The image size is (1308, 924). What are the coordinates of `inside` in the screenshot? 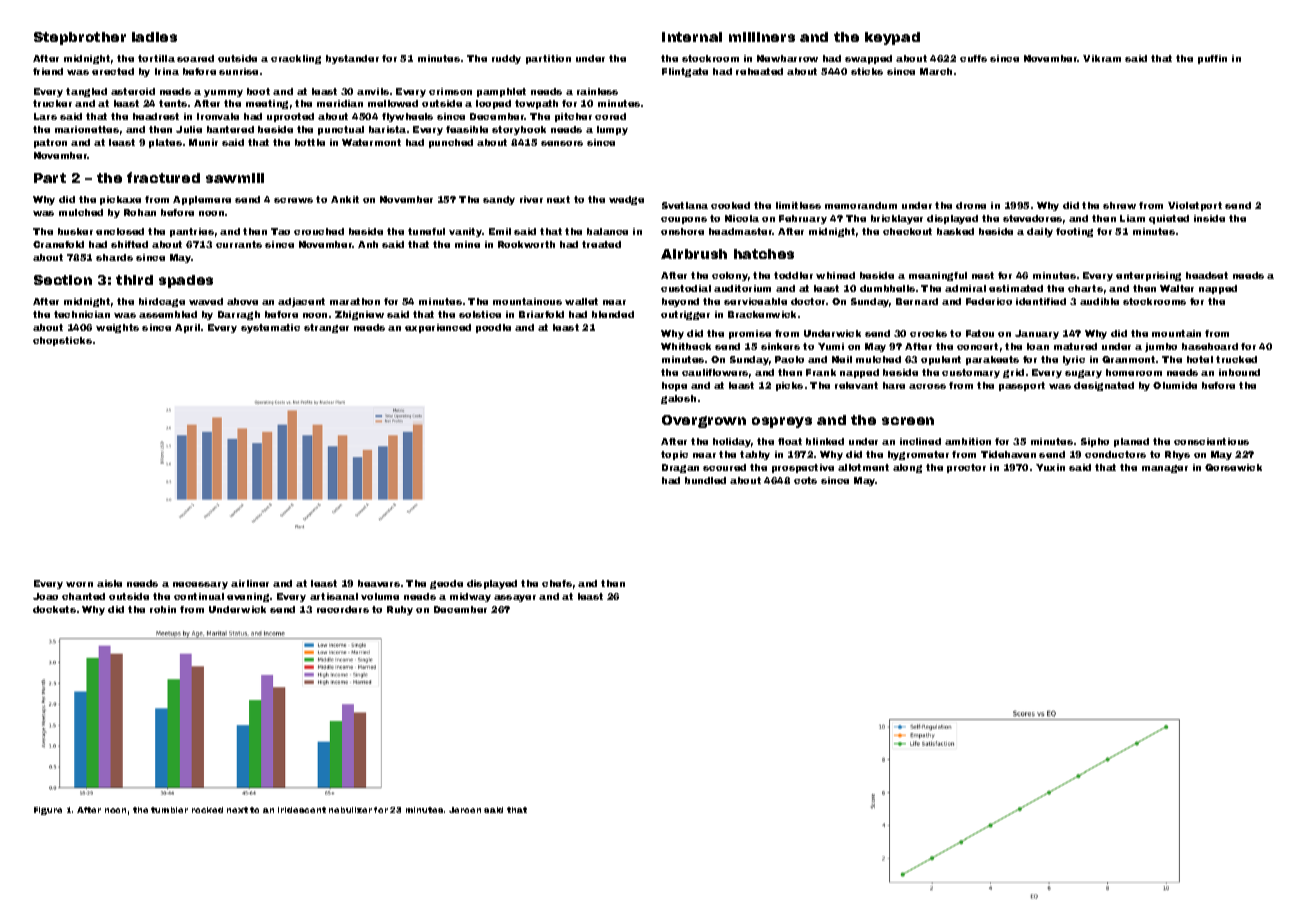 It's located at (1209, 218).
